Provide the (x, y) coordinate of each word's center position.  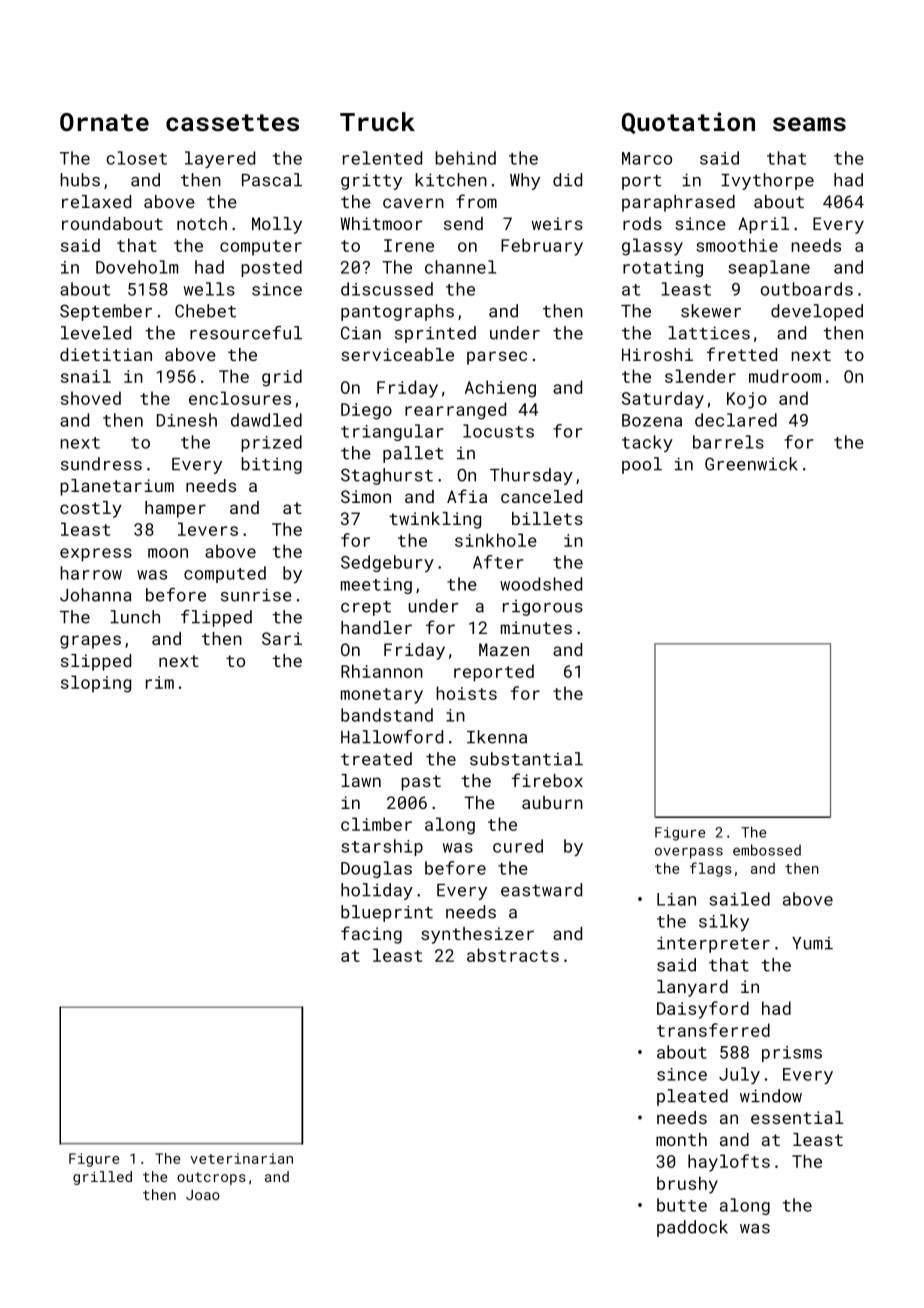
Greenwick (751, 464)
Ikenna (497, 737)
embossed (767, 850)
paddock (692, 1228)
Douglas (376, 869)
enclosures (240, 398)
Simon (366, 496)
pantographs (397, 312)
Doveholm (137, 267)
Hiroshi (657, 354)
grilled (102, 1178)
